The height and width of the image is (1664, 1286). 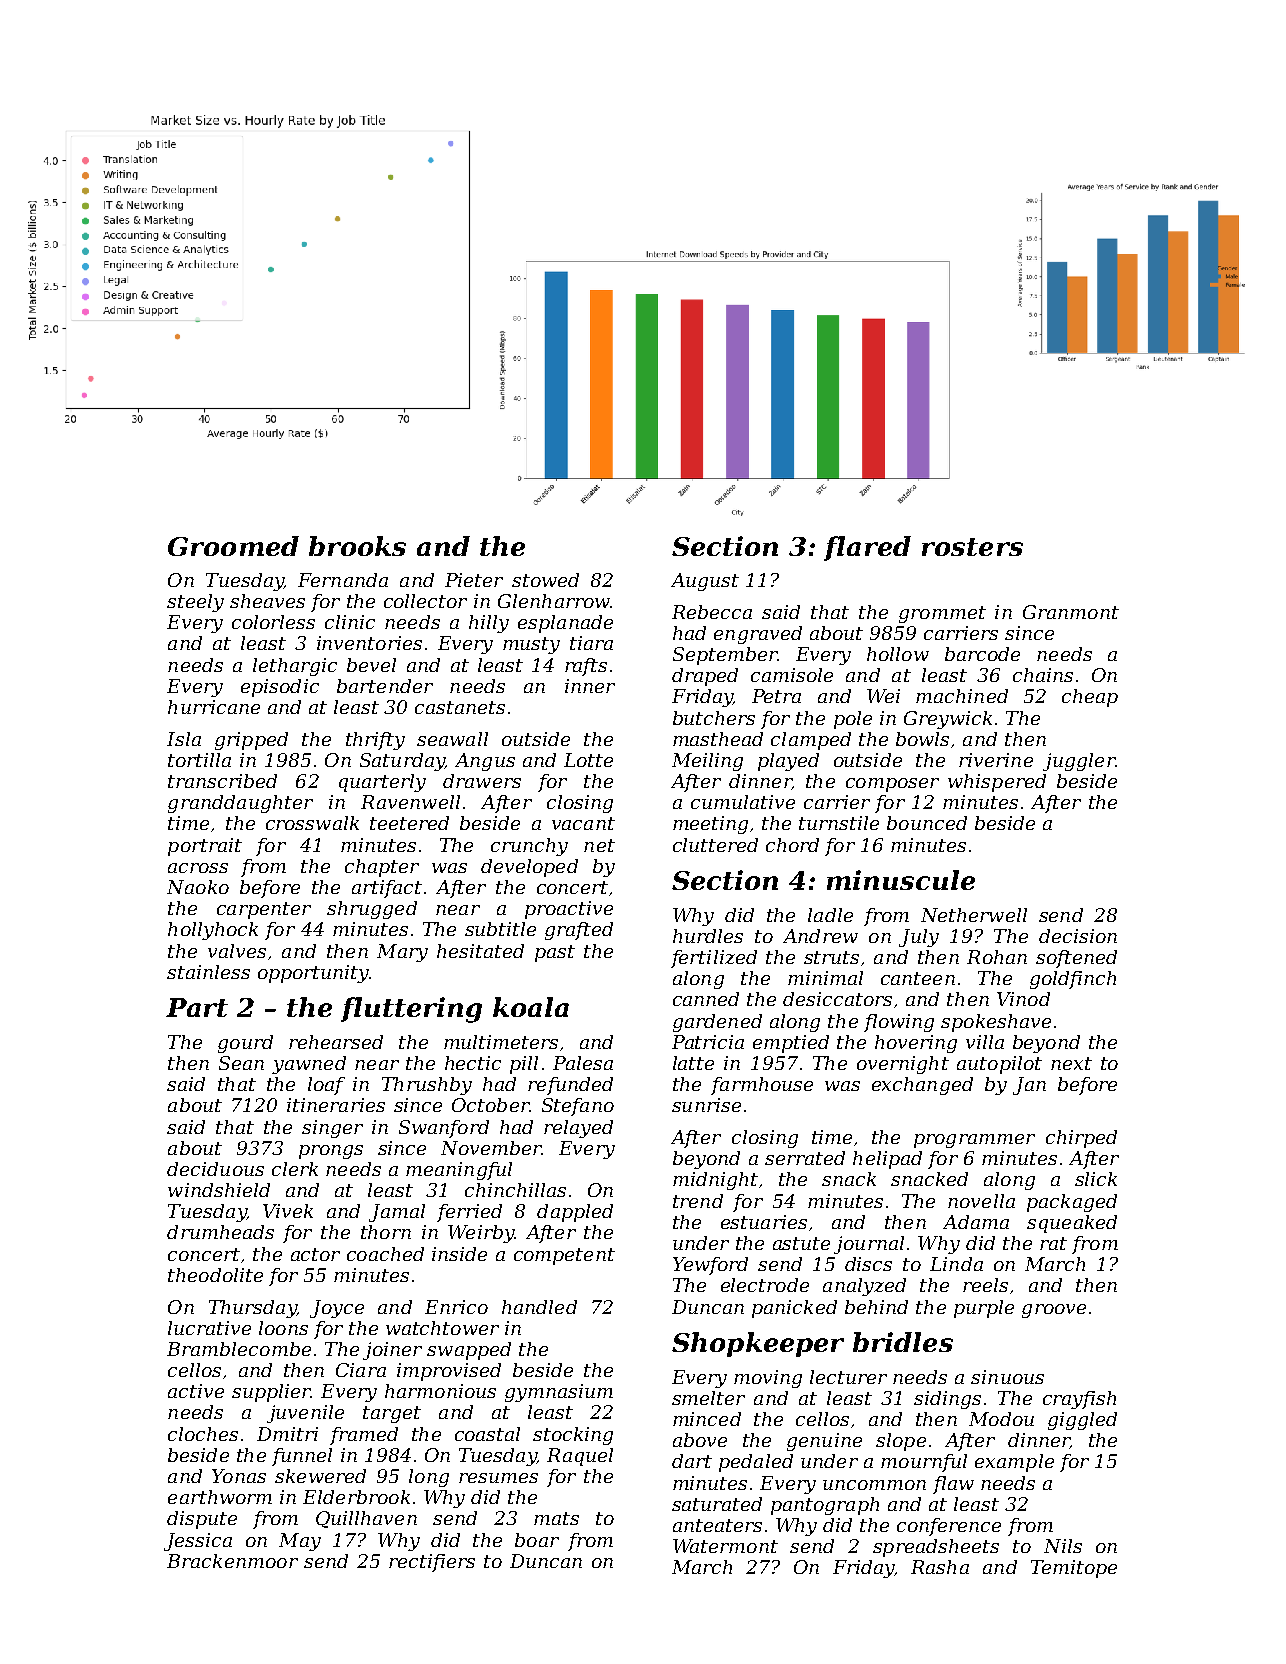 I want to click on cheap, so click(x=1090, y=698).
